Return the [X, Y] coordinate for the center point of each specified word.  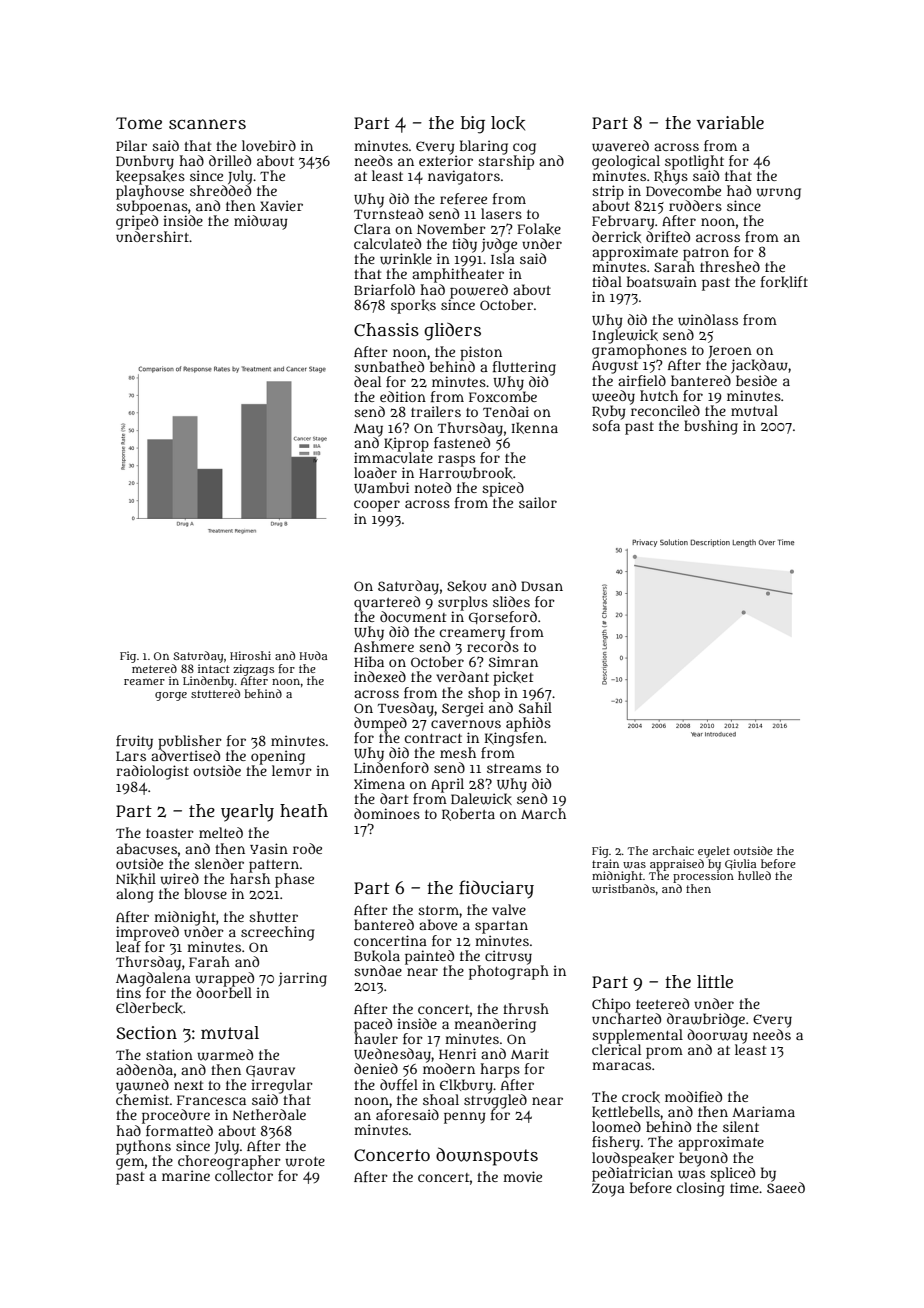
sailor [538, 502]
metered [154, 668]
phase [294, 880]
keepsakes [150, 177]
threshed [730, 266]
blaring [484, 147]
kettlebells [626, 1112]
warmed [225, 1055]
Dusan [542, 586]
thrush [526, 1008]
